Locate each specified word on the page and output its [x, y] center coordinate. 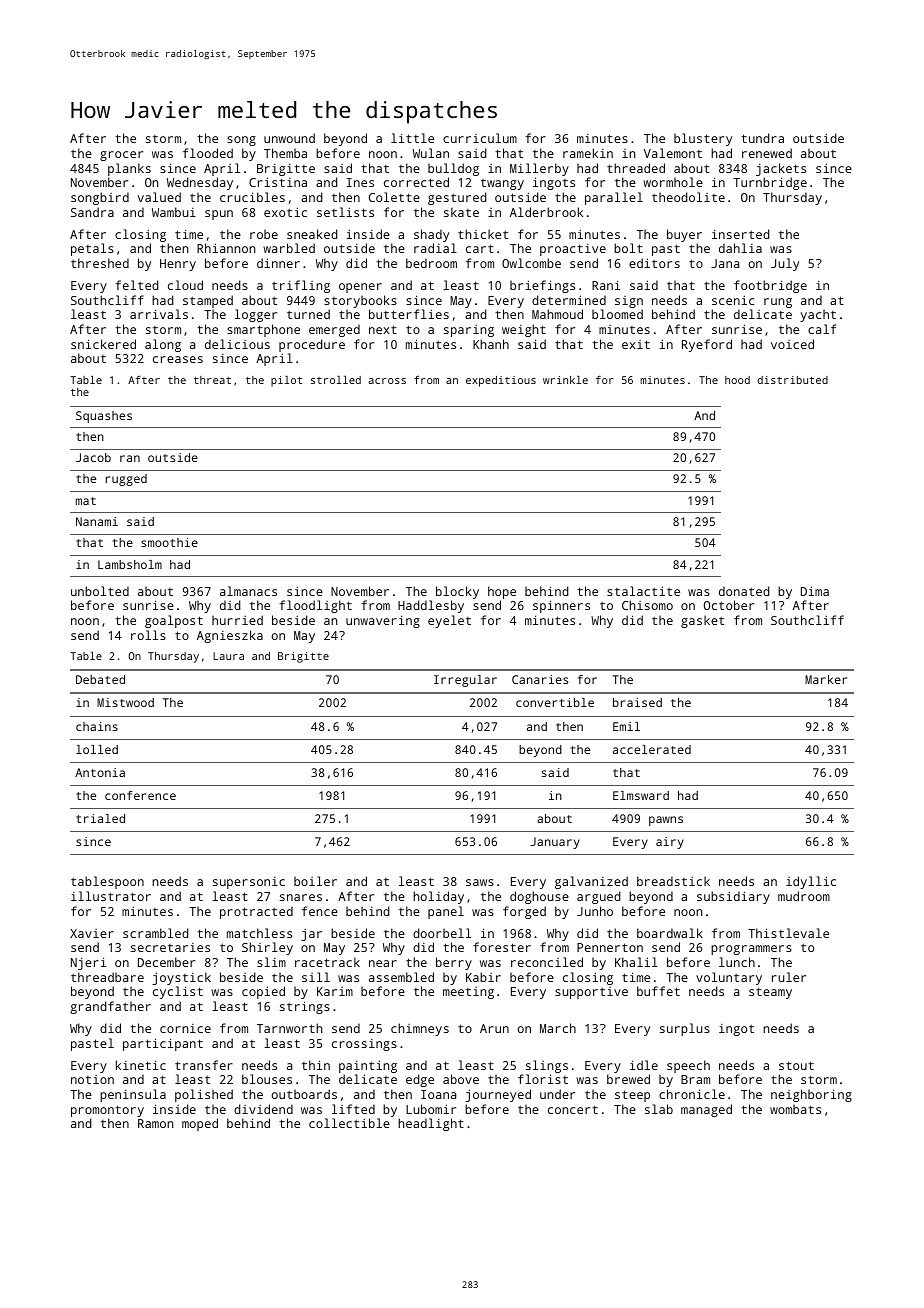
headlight [431, 1124]
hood [737, 380]
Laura [228, 656]
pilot [286, 381]
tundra [762, 138]
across [387, 381]
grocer [121, 156]
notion [92, 1079]
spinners [561, 606]
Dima [815, 591]
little [412, 138]
